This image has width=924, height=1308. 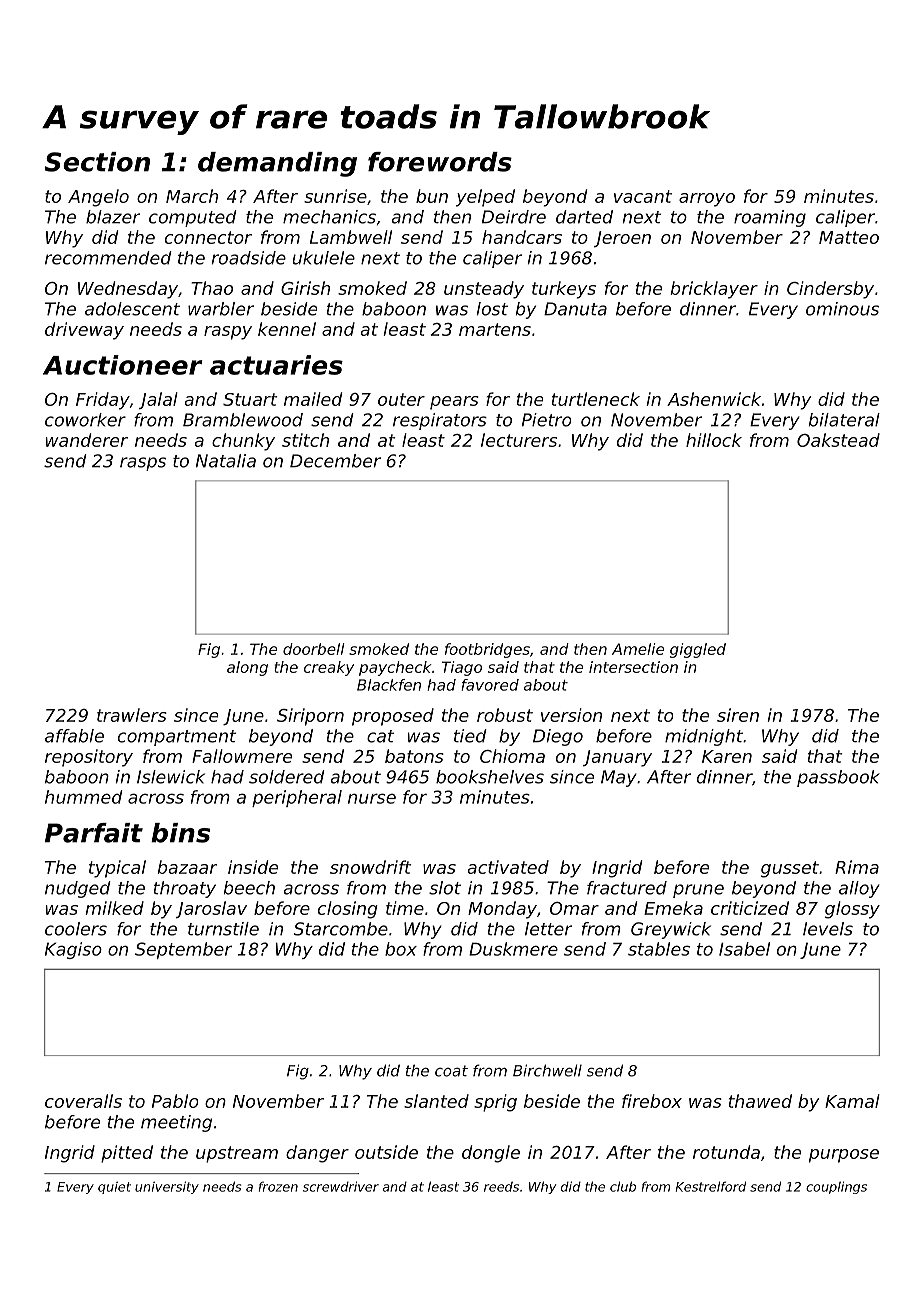 I want to click on passbook, so click(x=838, y=778).
